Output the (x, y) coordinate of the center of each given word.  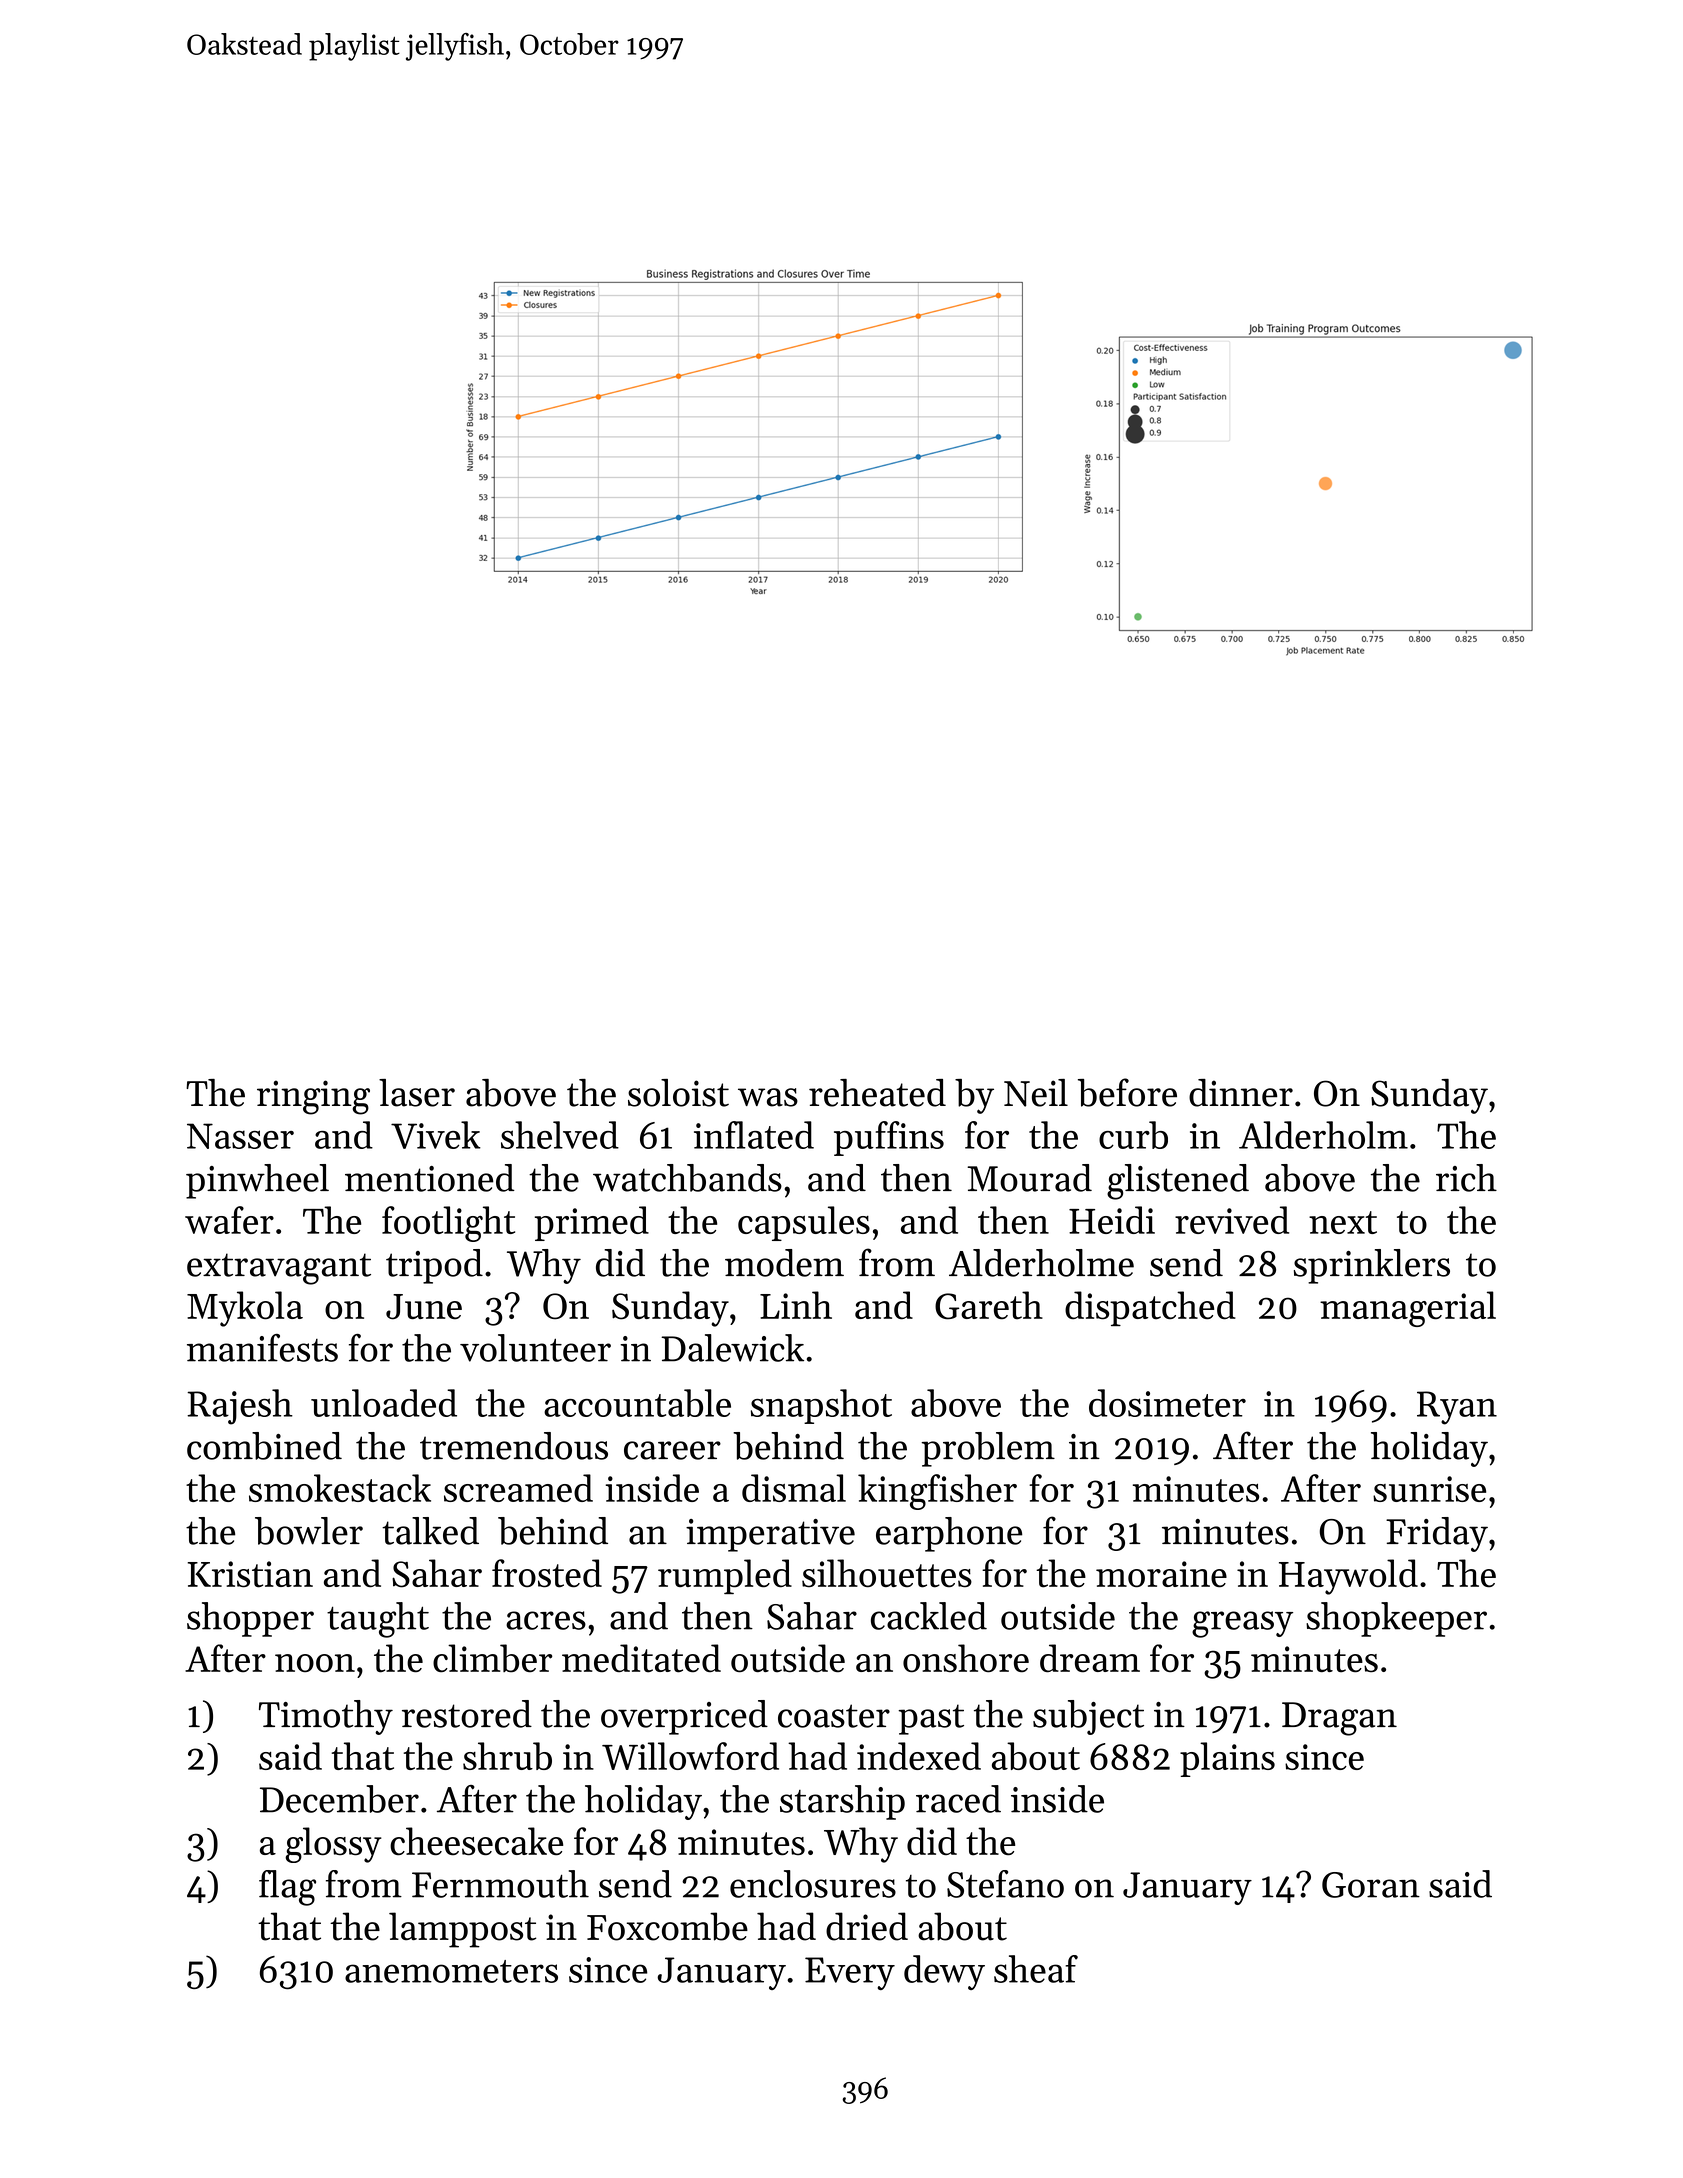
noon (315, 1663)
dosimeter (1167, 1403)
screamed (518, 1488)
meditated (641, 1658)
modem (784, 1263)
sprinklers (1372, 1266)
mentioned (430, 1178)
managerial (1408, 1309)
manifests (262, 1348)
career (672, 1450)
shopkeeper (1396, 1619)
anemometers (451, 1971)
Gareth (989, 1305)
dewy (944, 1972)
